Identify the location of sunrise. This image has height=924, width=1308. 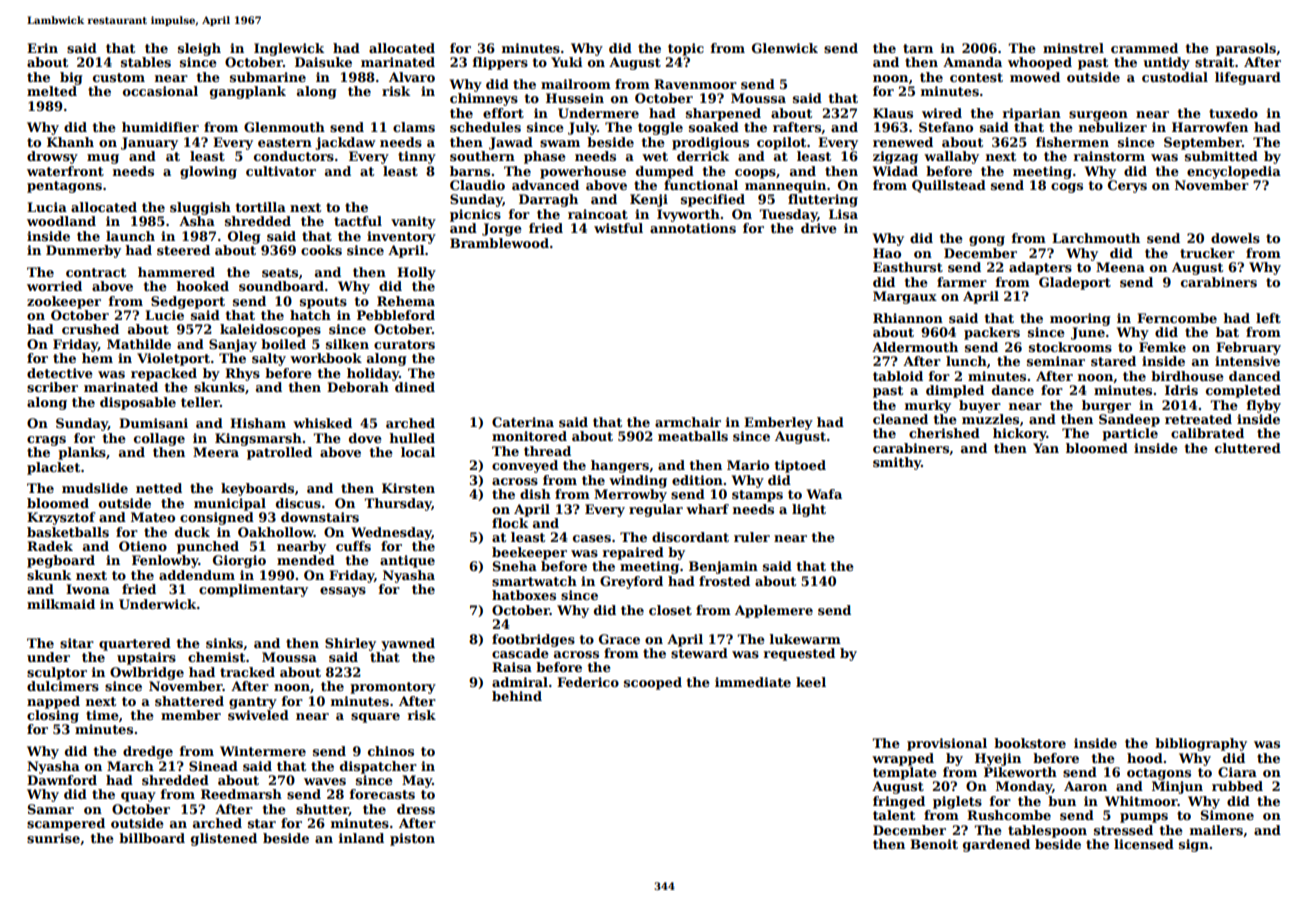
(53, 838).
